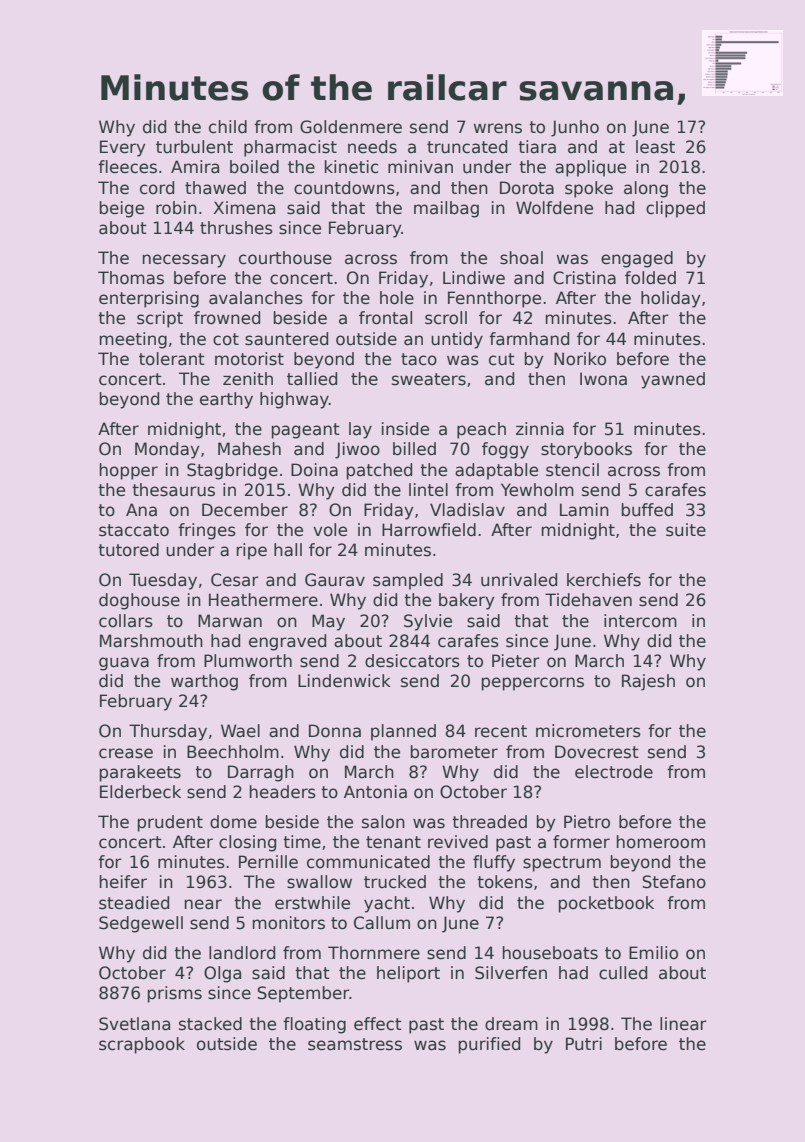 This screenshot has height=1142, width=805. Describe the element at coordinates (587, 822) in the screenshot. I see `Pietro` at that location.
